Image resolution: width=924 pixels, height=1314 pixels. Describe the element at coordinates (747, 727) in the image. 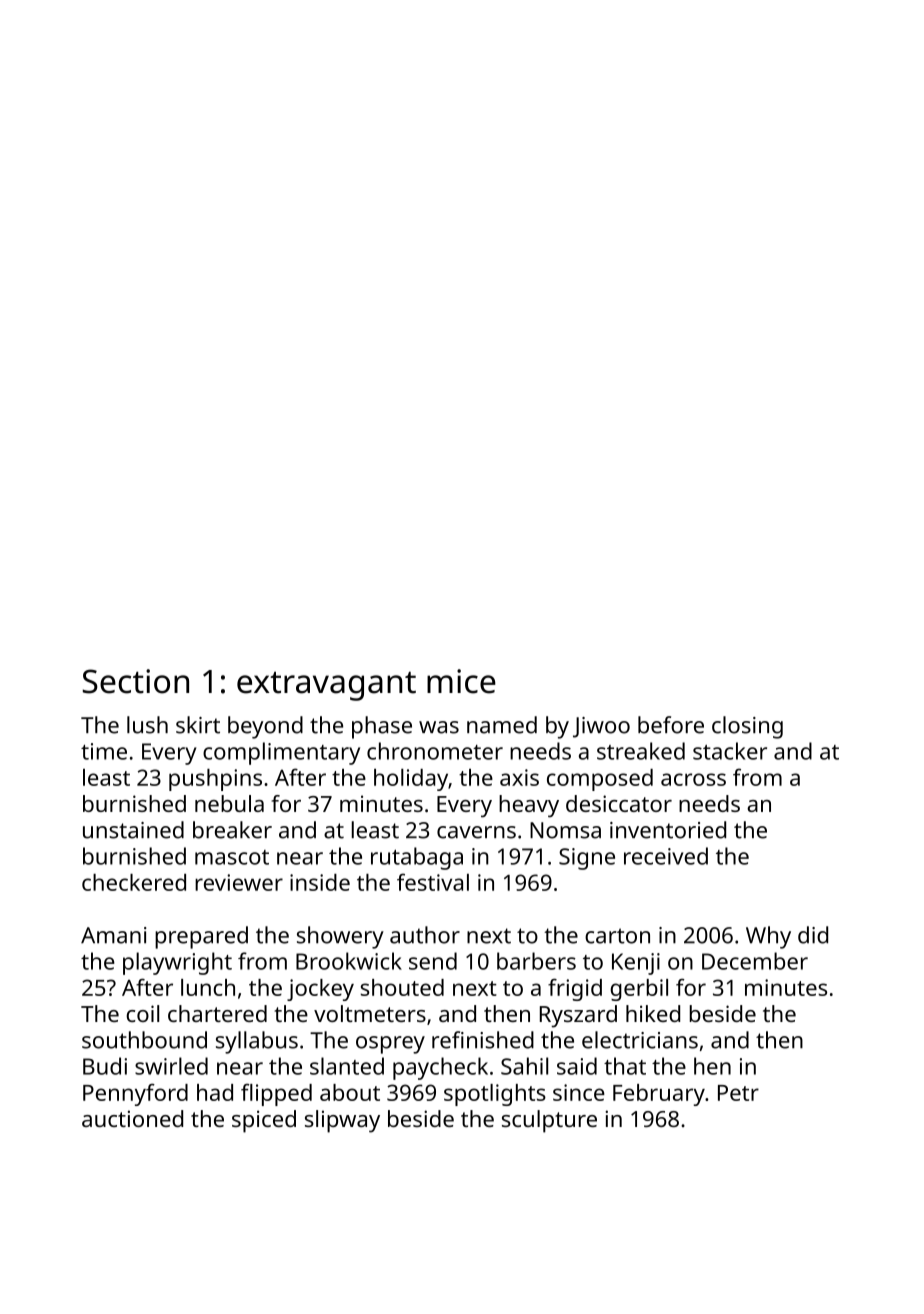

I see `closing` at that location.
